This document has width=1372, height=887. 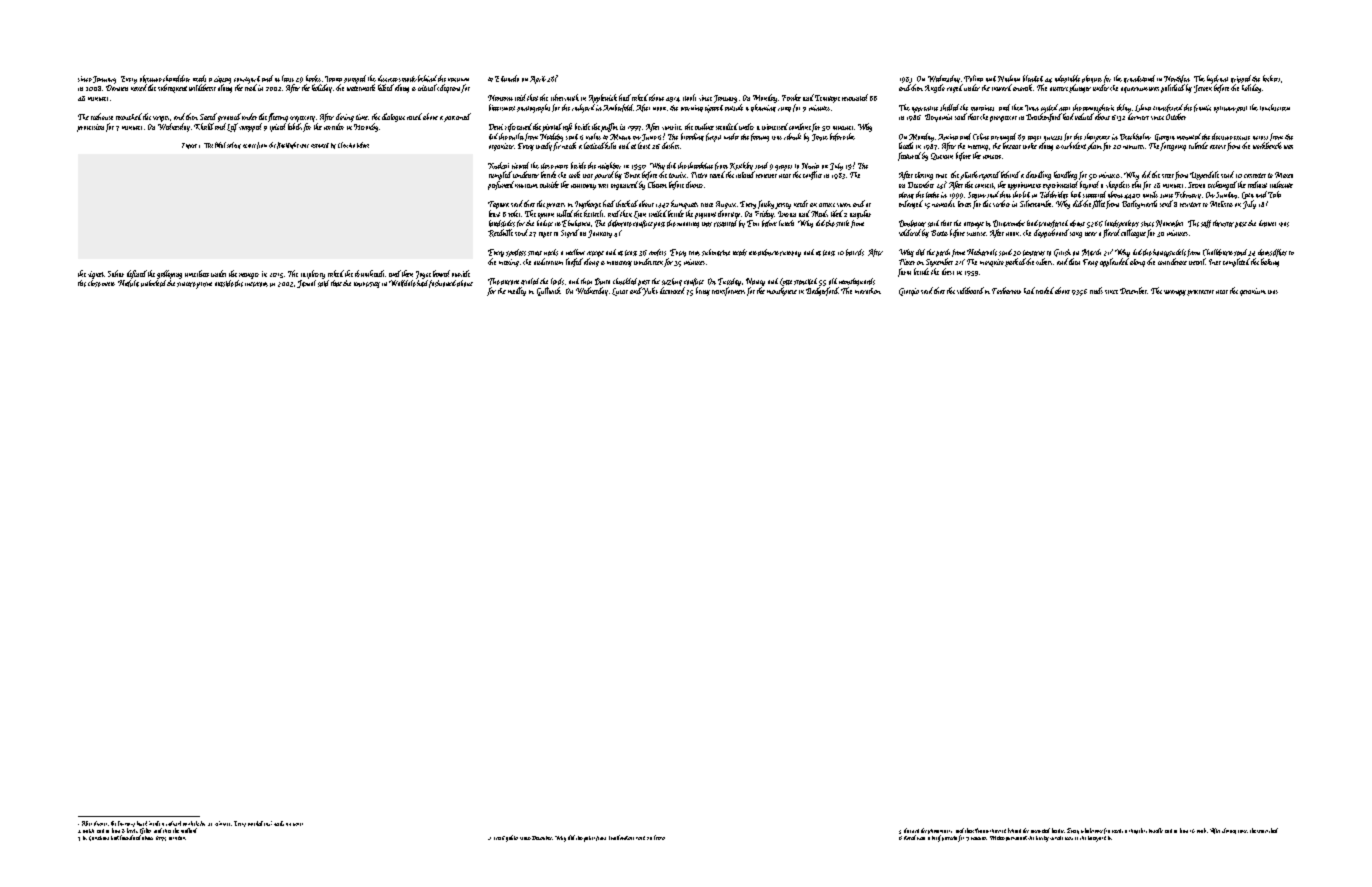 I want to click on Gullwick, so click(x=549, y=291).
